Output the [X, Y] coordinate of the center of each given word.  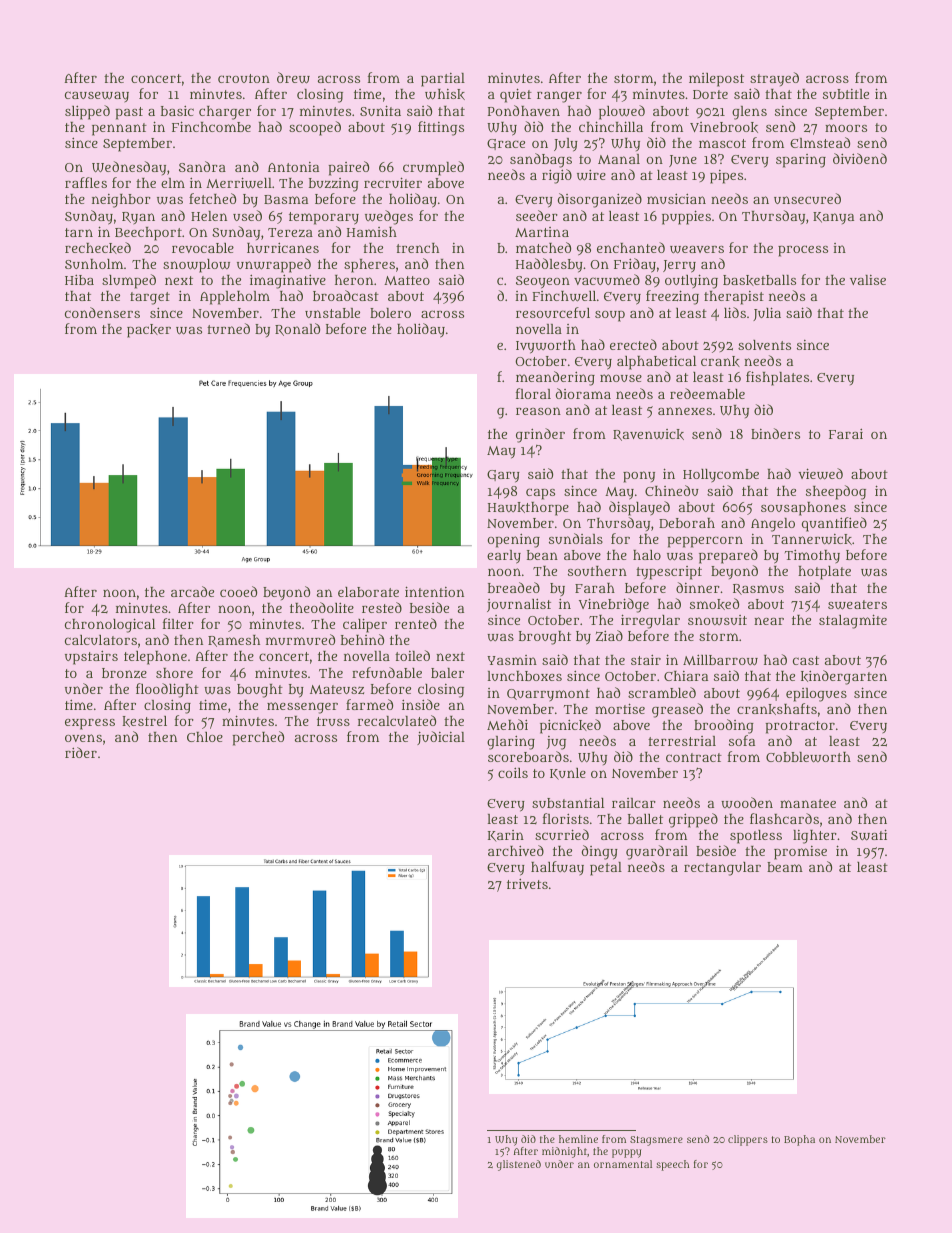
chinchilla [611, 126]
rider [81, 752]
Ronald [297, 329]
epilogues [816, 695]
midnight [564, 1152]
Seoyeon [543, 282]
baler [447, 673]
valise [868, 280]
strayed [774, 79]
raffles [86, 182]
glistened [518, 1165]
